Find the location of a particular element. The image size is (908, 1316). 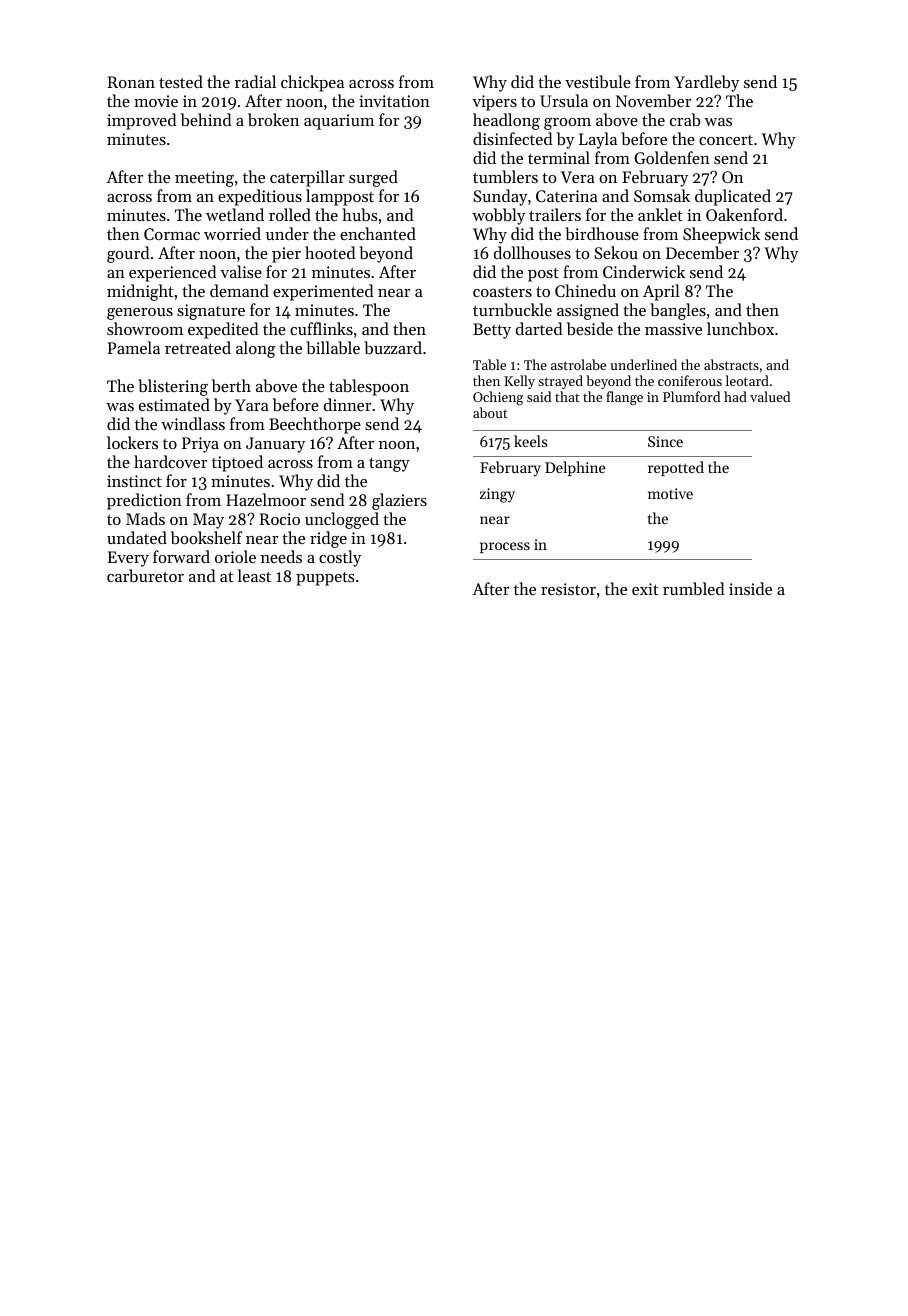

valued is located at coordinates (770, 396).
